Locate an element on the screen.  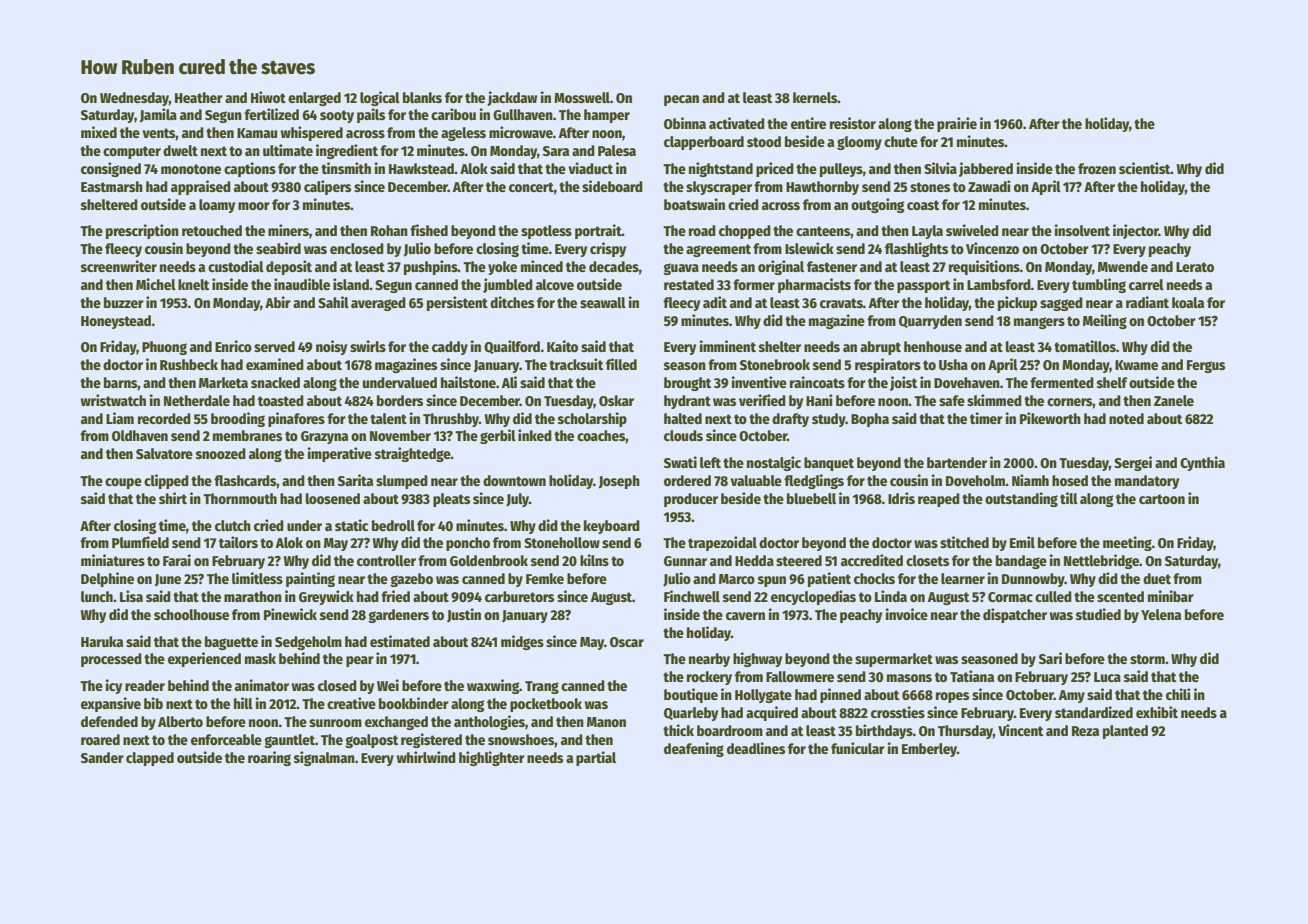
meeting is located at coordinates (1127, 543).
